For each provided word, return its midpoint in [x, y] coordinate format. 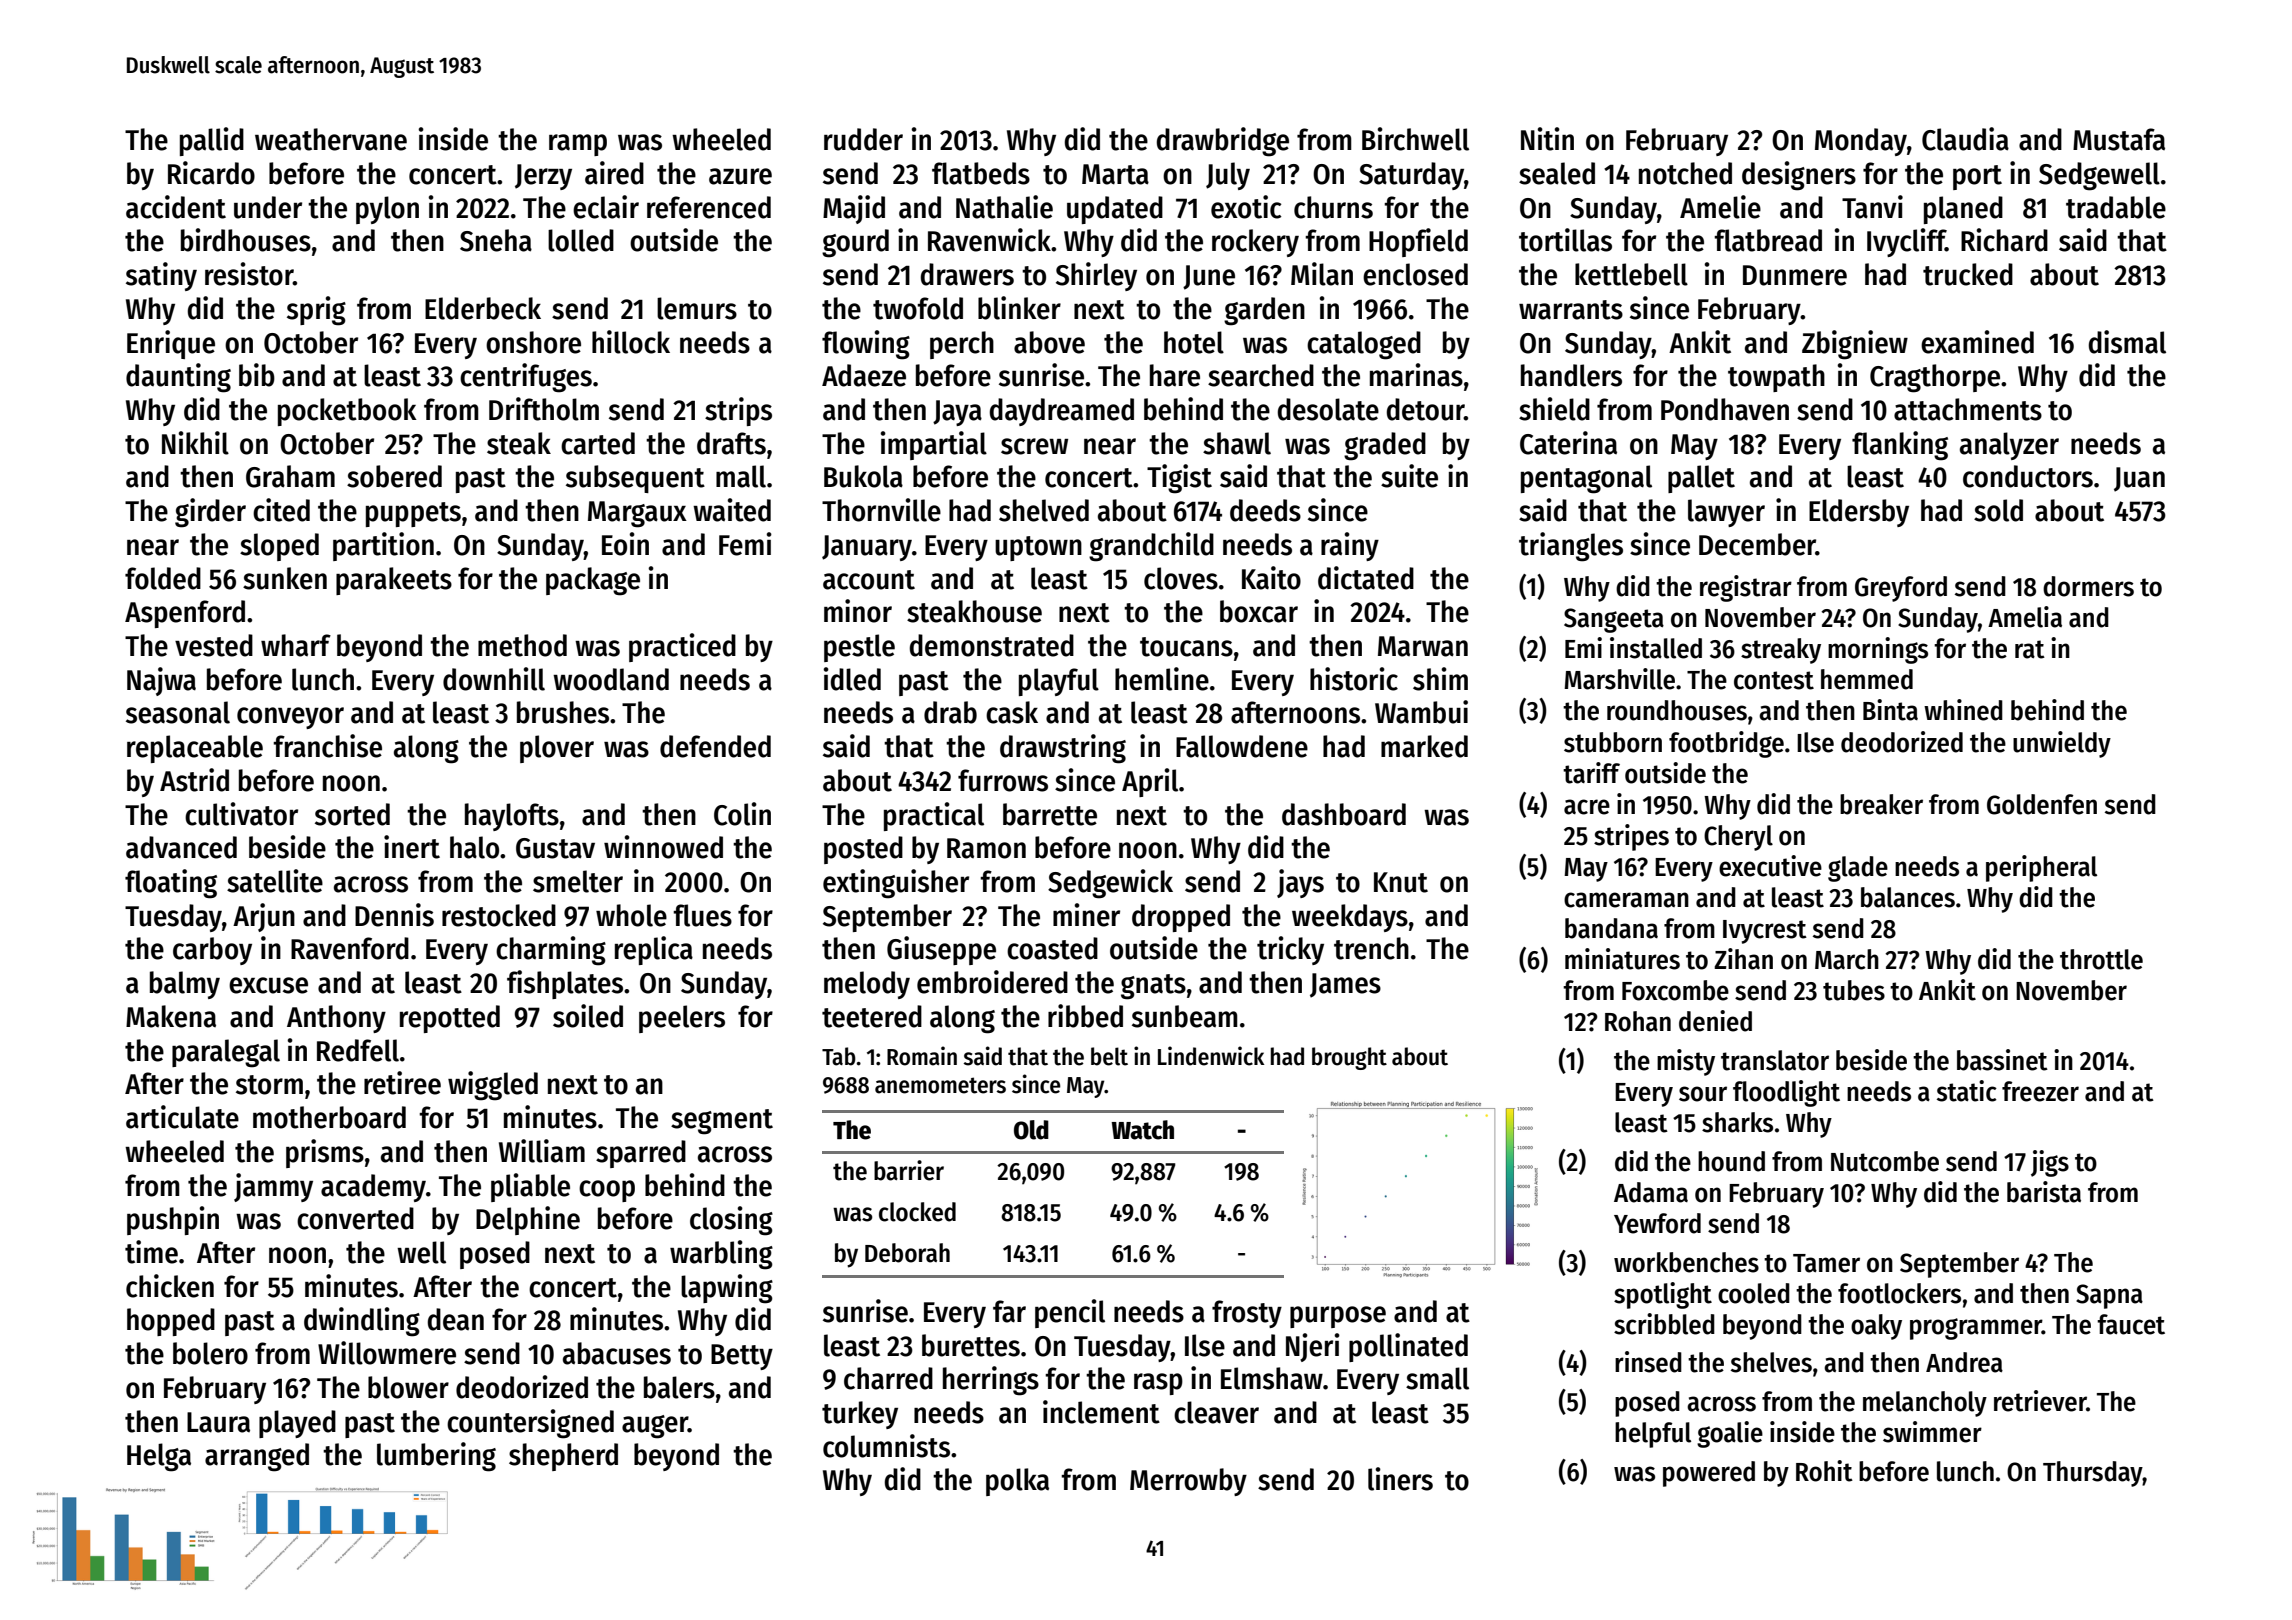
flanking [1900, 446]
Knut [1401, 882]
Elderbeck [483, 308]
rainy [1350, 546]
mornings [1878, 650]
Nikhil [195, 443]
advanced [181, 847]
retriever [2040, 1401]
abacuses [617, 1353]
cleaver [1216, 1412]
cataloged [1364, 345]
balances [1908, 897]
